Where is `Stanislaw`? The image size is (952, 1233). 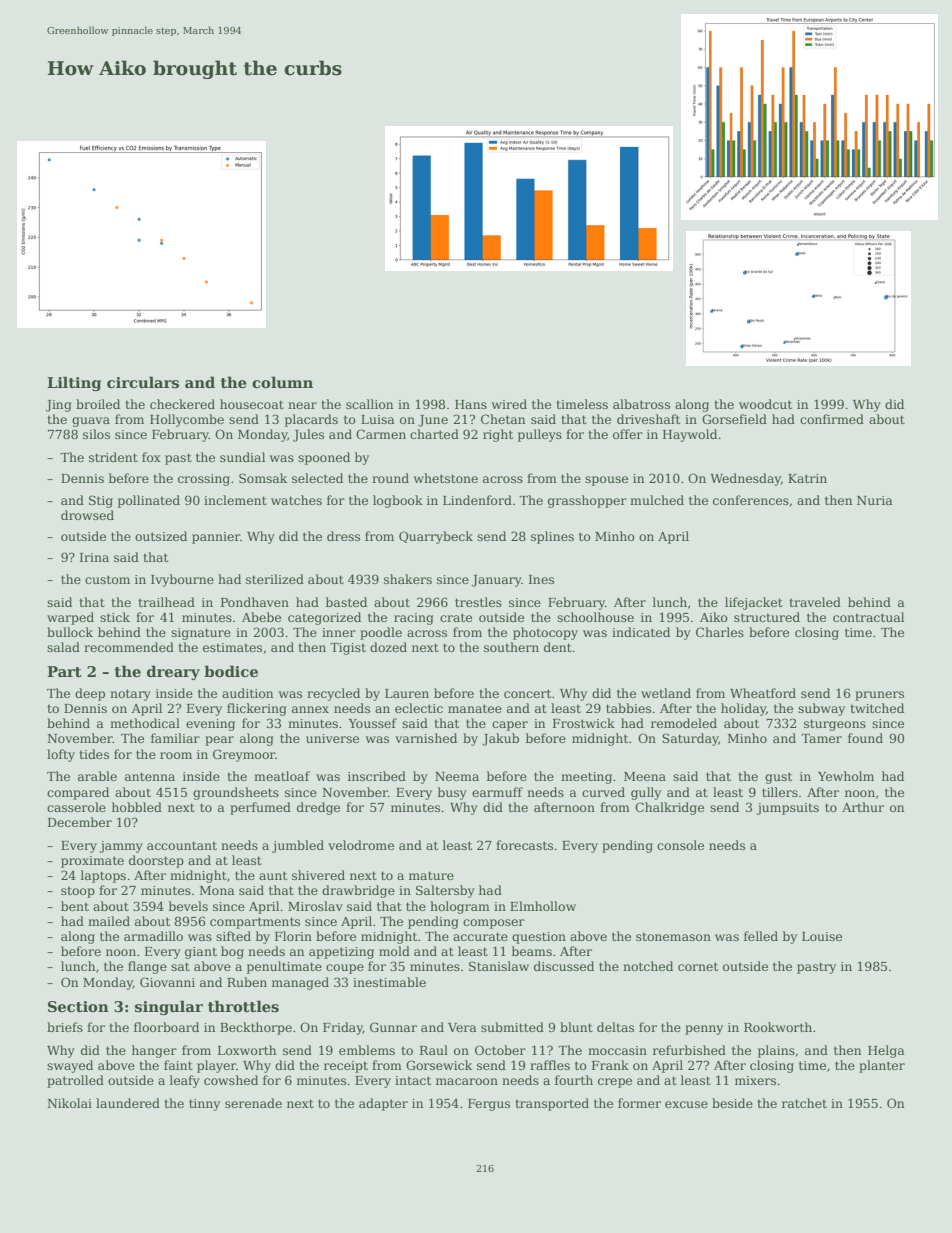
Stanislaw is located at coordinates (499, 966).
